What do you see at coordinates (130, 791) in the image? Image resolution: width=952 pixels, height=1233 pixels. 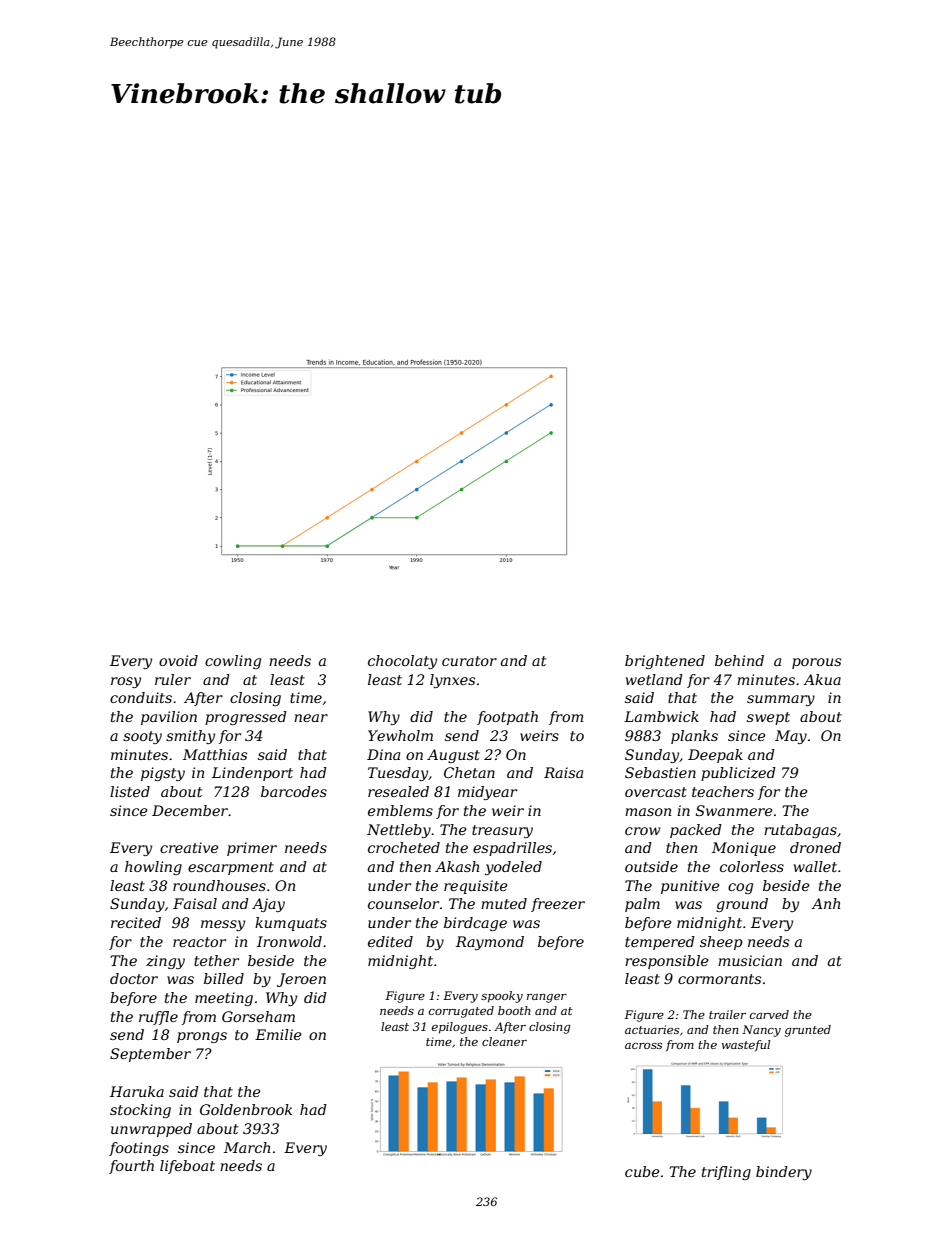 I see `listed` at bounding box center [130, 791].
